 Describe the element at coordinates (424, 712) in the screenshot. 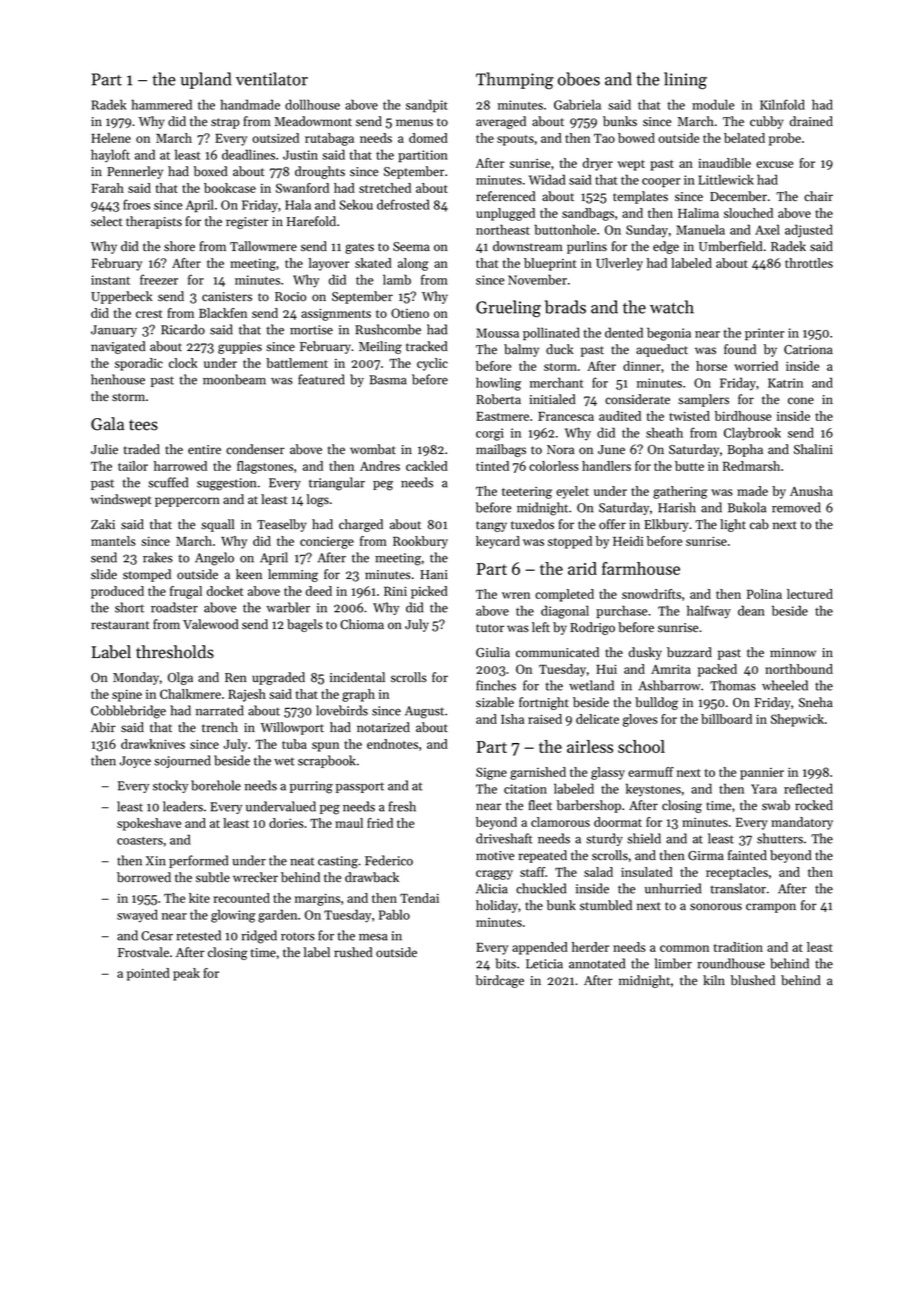

I see `August` at that location.
